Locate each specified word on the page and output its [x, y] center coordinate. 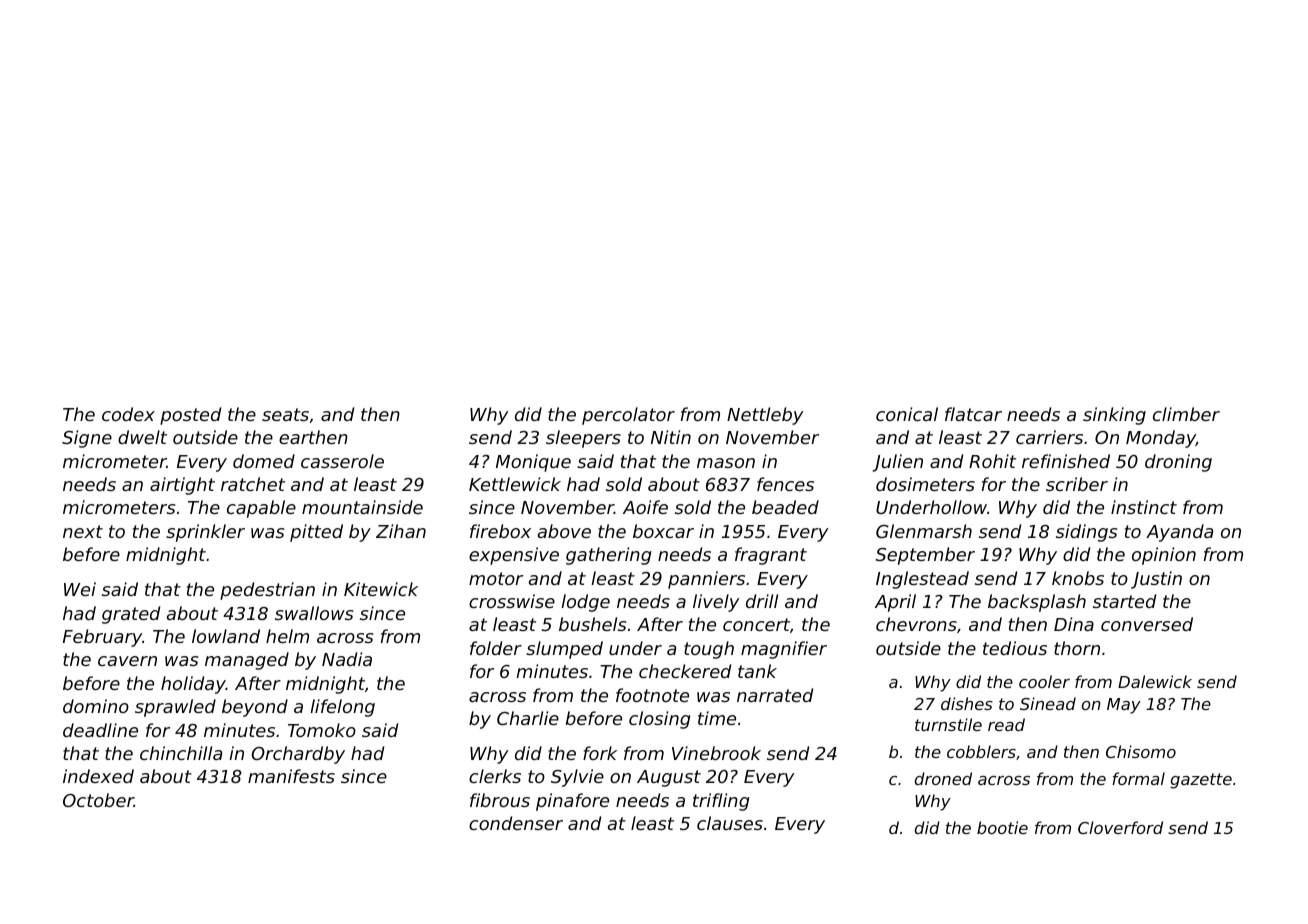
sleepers [583, 439]
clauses [730, 823]
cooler [1044, 681]
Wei [80, 589]
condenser [516, 823]
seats [285, 414]
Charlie [528, 718]
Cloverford [1120, 827]
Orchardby [298, 755]
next [83, 531]
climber [1186, 414]
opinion [1164, 556]
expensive [514, 556]
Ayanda [1179, 533]
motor [496, 578]
